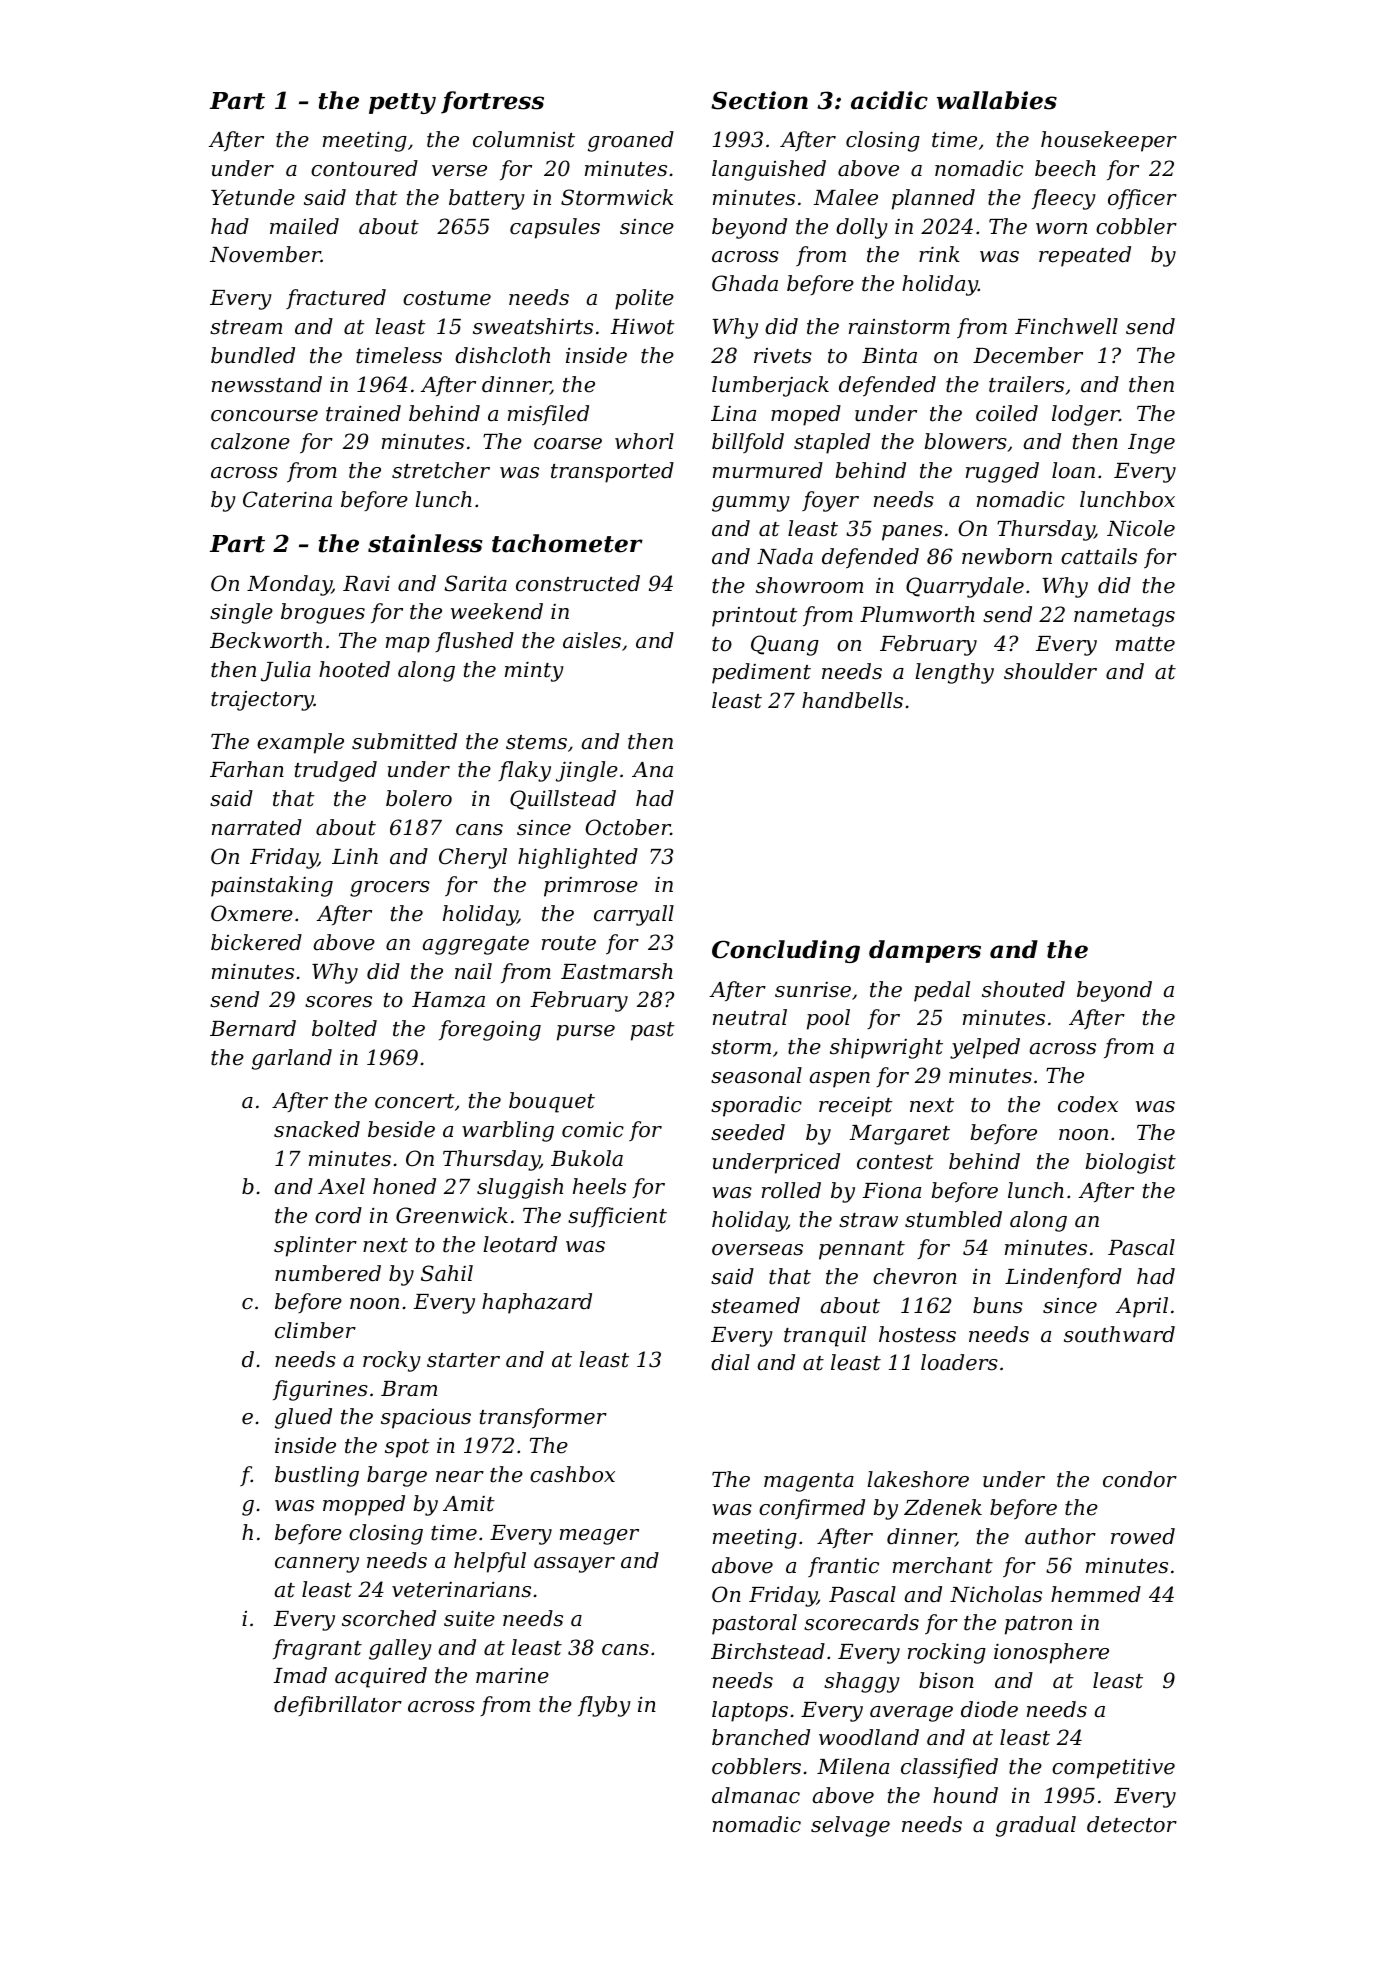  Describe the element at coordinates (447, 1273) in the screenshot. I see `Sahil` at that location.
